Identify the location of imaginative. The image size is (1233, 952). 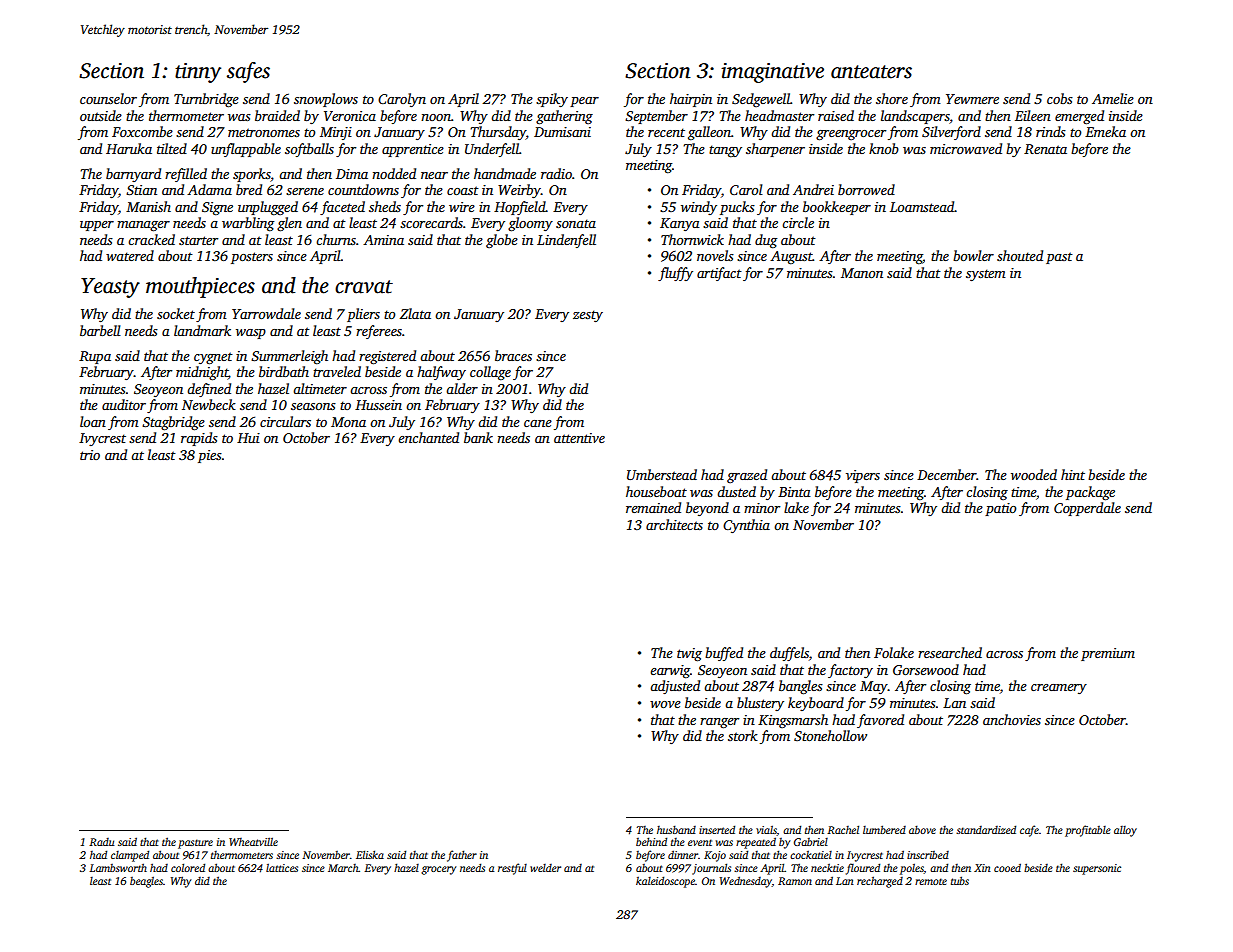
(772, 73).
